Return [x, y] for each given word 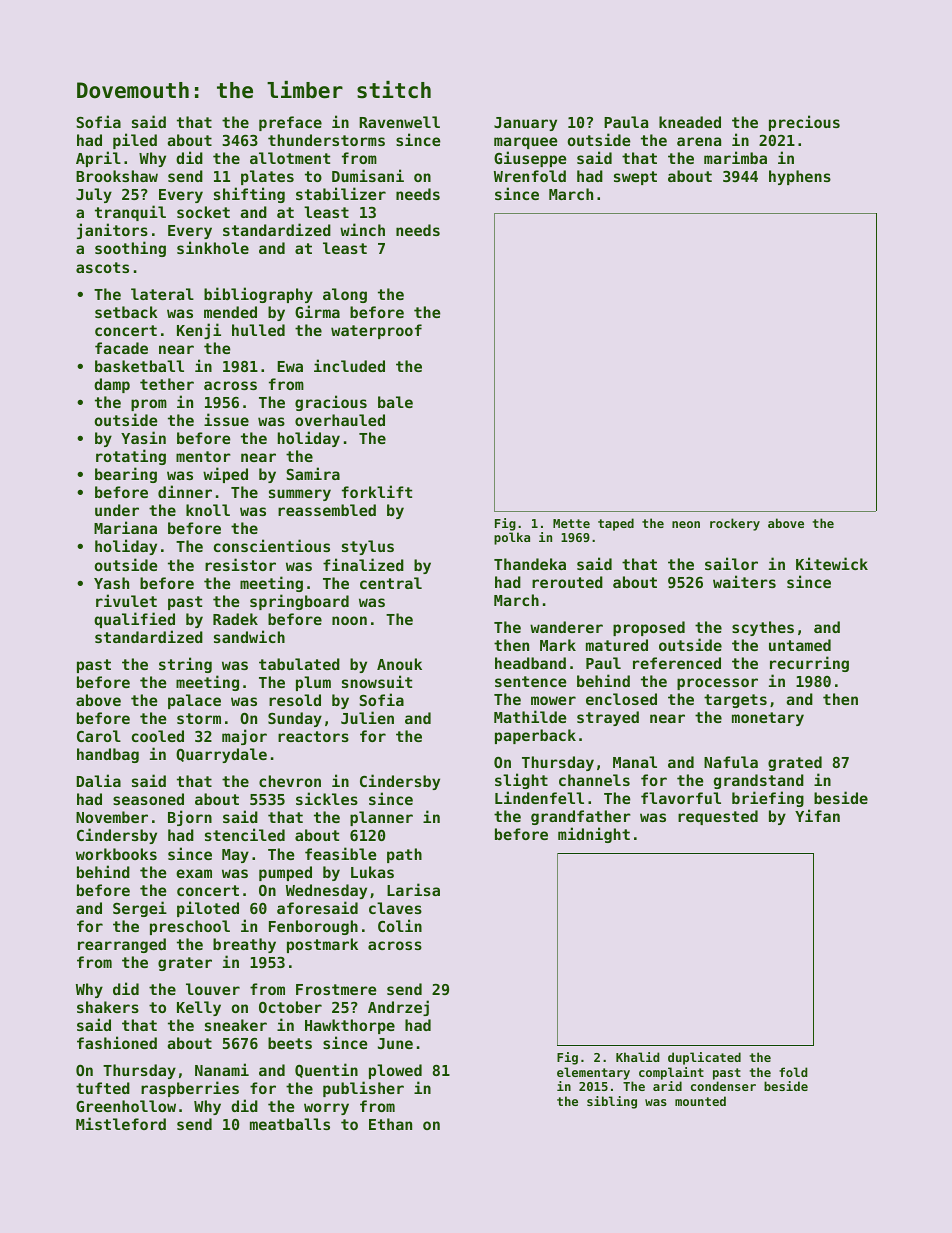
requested [718, 817]
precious [804, 123]
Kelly [199, 1008]
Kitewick [832, 563]
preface [290, 123]
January [525, 124]
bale [395, 402]
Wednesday [326, 891]
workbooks [116, 854]
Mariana [125, 527]
